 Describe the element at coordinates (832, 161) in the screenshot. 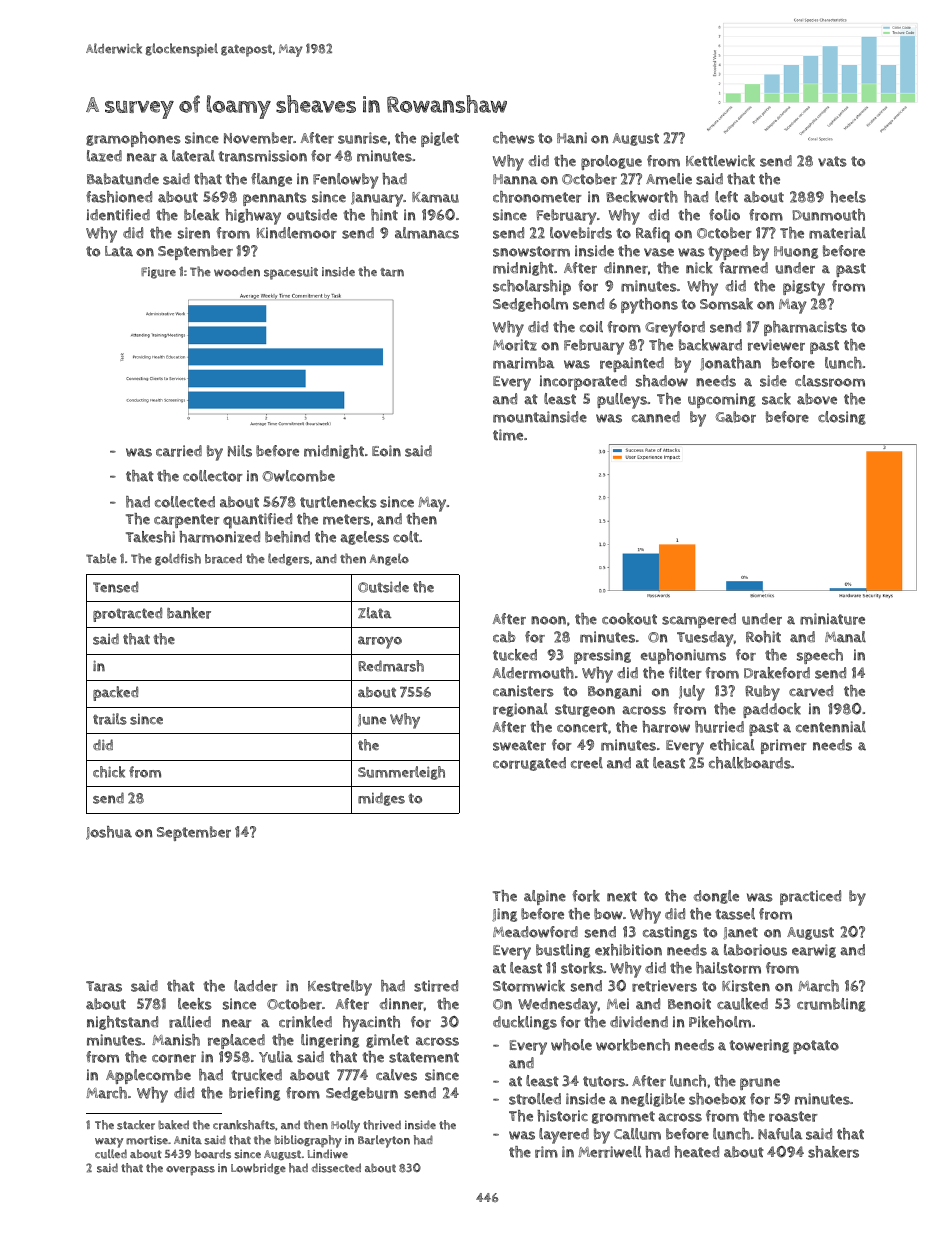

I see `vats` at that location.
